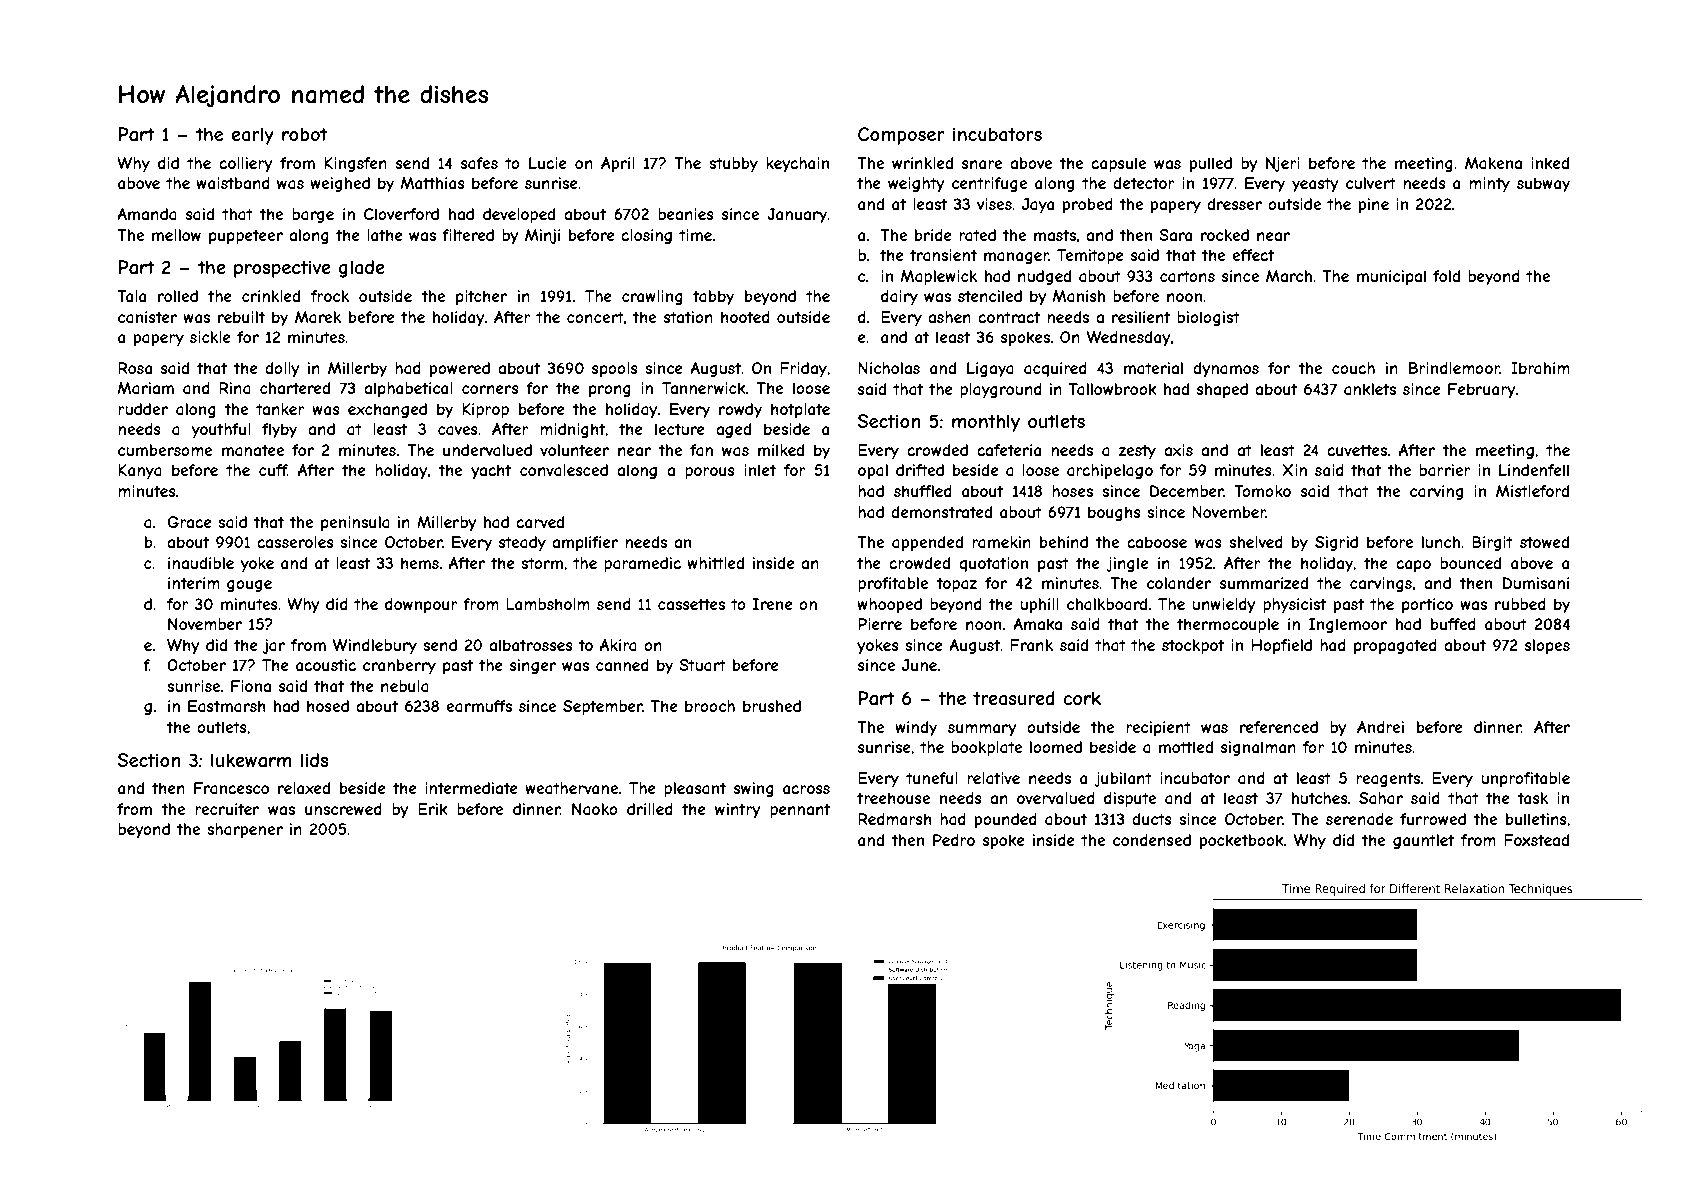  I want to click on Grace, so click(189, 522).
